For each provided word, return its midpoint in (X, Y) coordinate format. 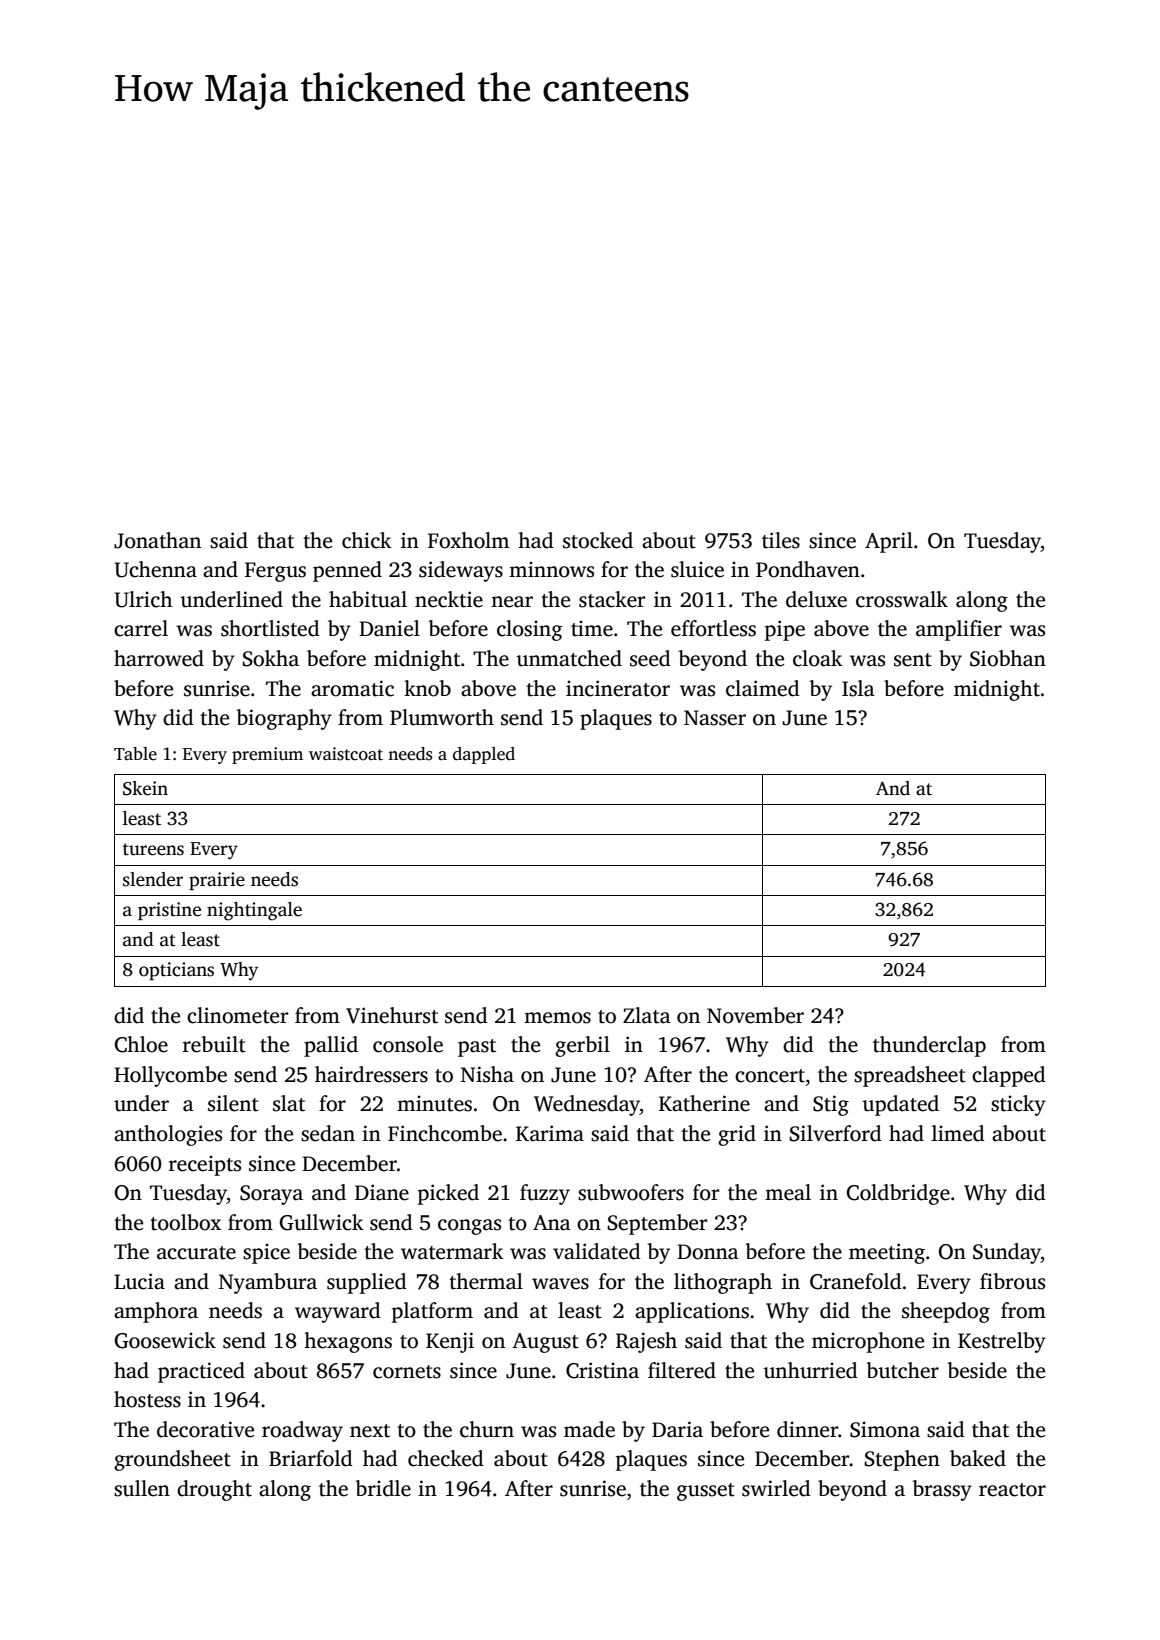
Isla (858, 688)
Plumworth (442, 717)
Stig (831, 1105)
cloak (818, 658)
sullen (142, 1488)
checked (446, 1458)
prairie (217, 881)
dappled (484, 755)
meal (788, 1192)
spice (266, 1253)
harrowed (159, 658)
